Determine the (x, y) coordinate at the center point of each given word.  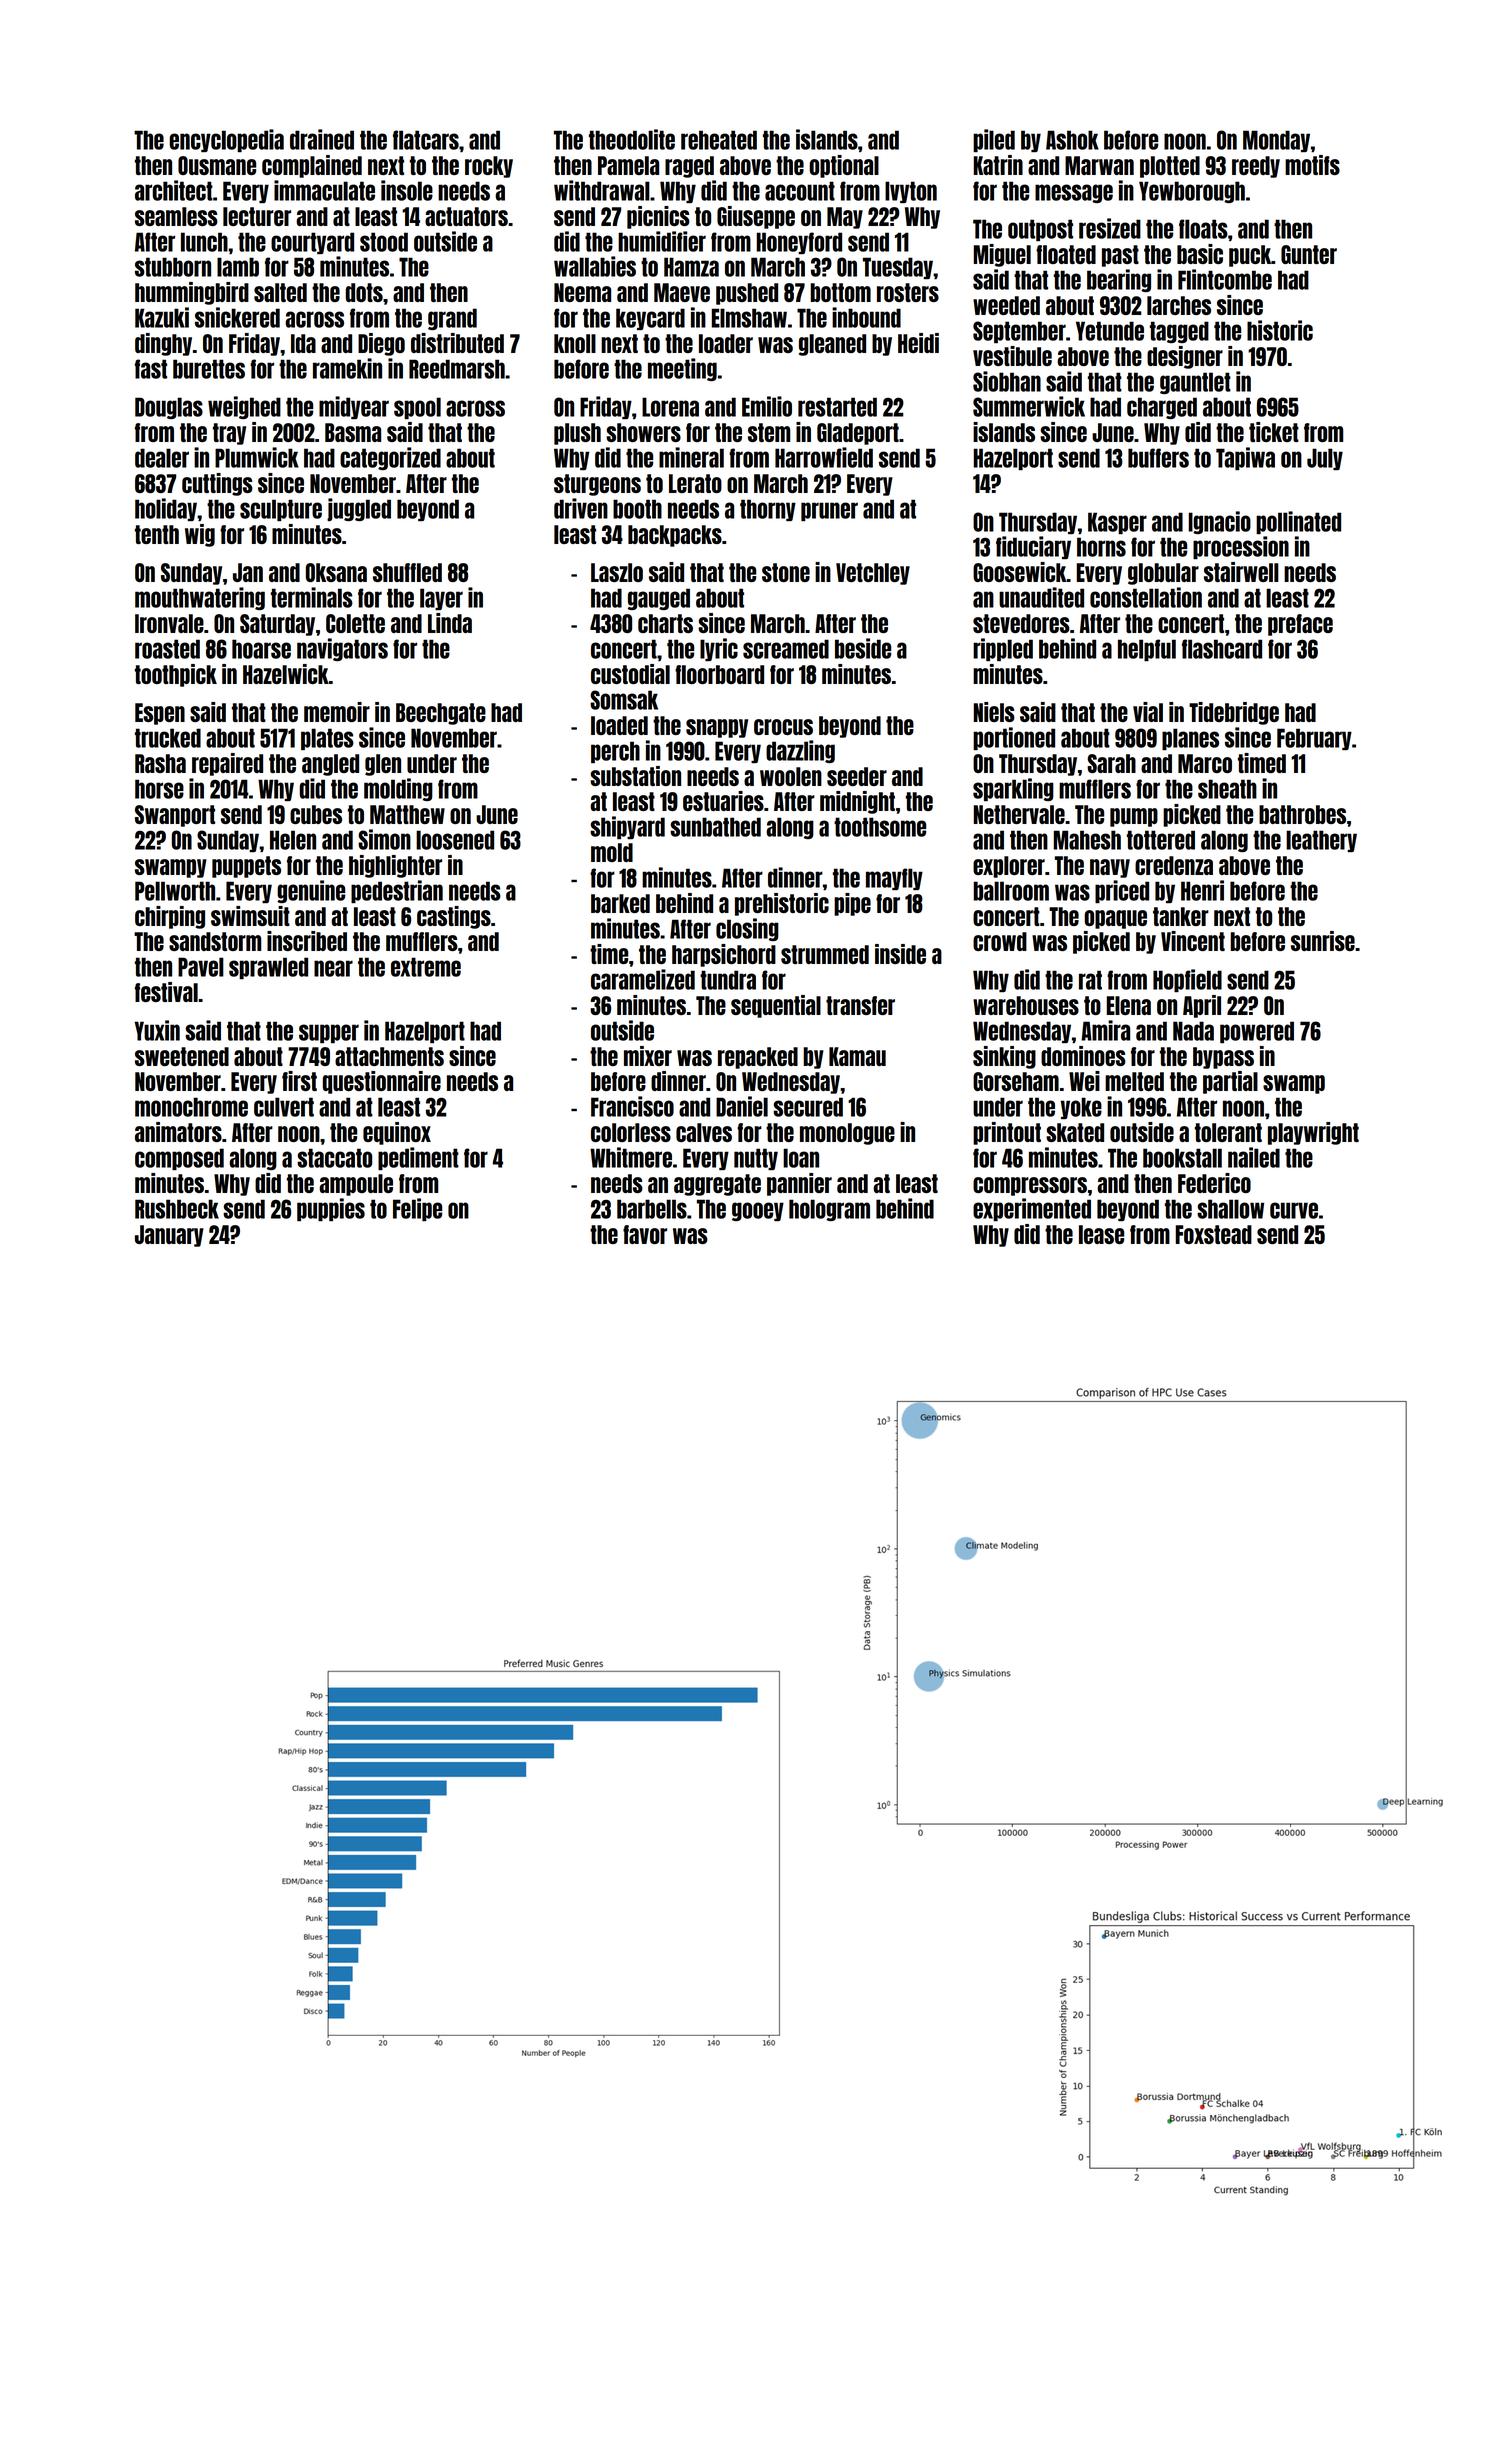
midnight (857, 802)
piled (994, 140)
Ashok (1072, 140)
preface (1300, 625)
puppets (246, 867)
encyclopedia (226, 140)
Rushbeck (177, 1209)
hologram (829, 1210)
